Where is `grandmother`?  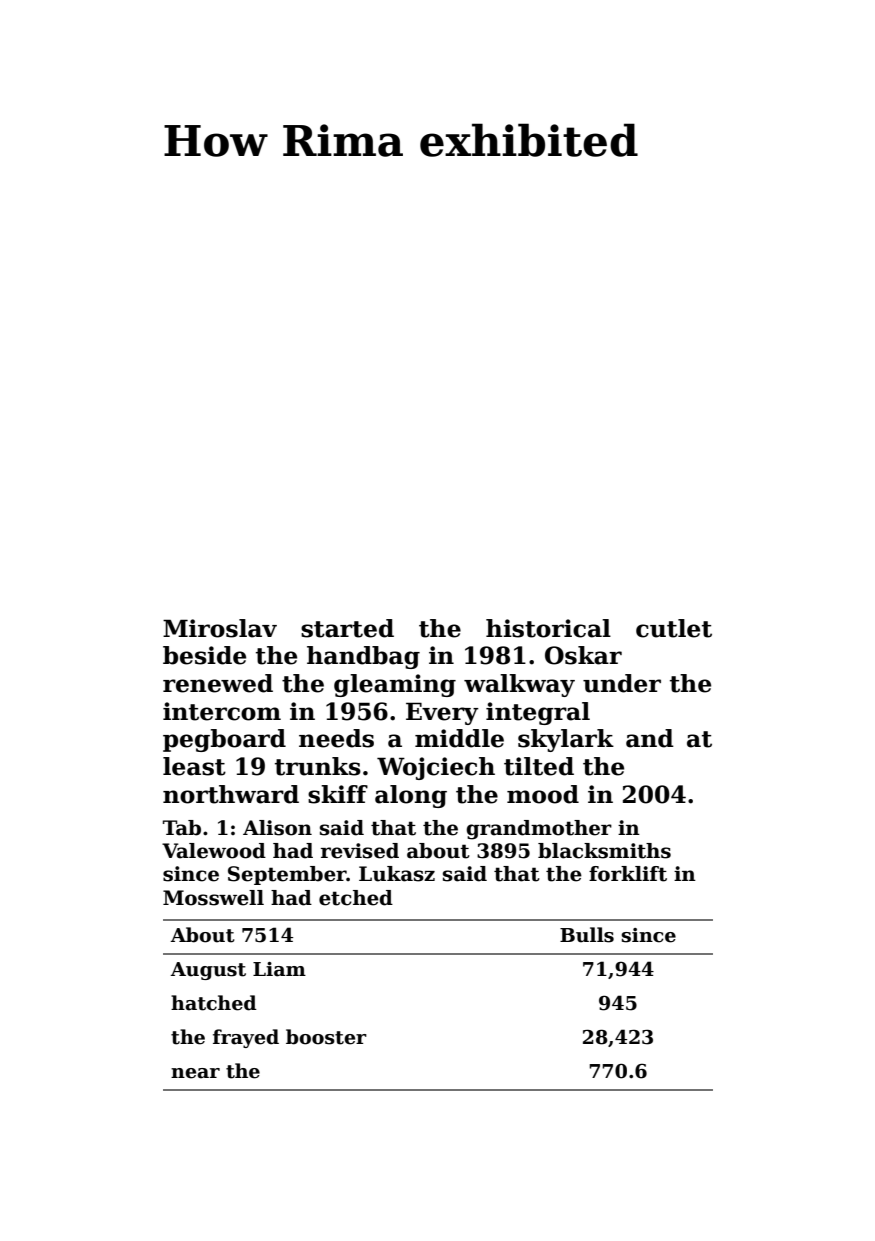 grandmother is located at coordinates (539, 830).
